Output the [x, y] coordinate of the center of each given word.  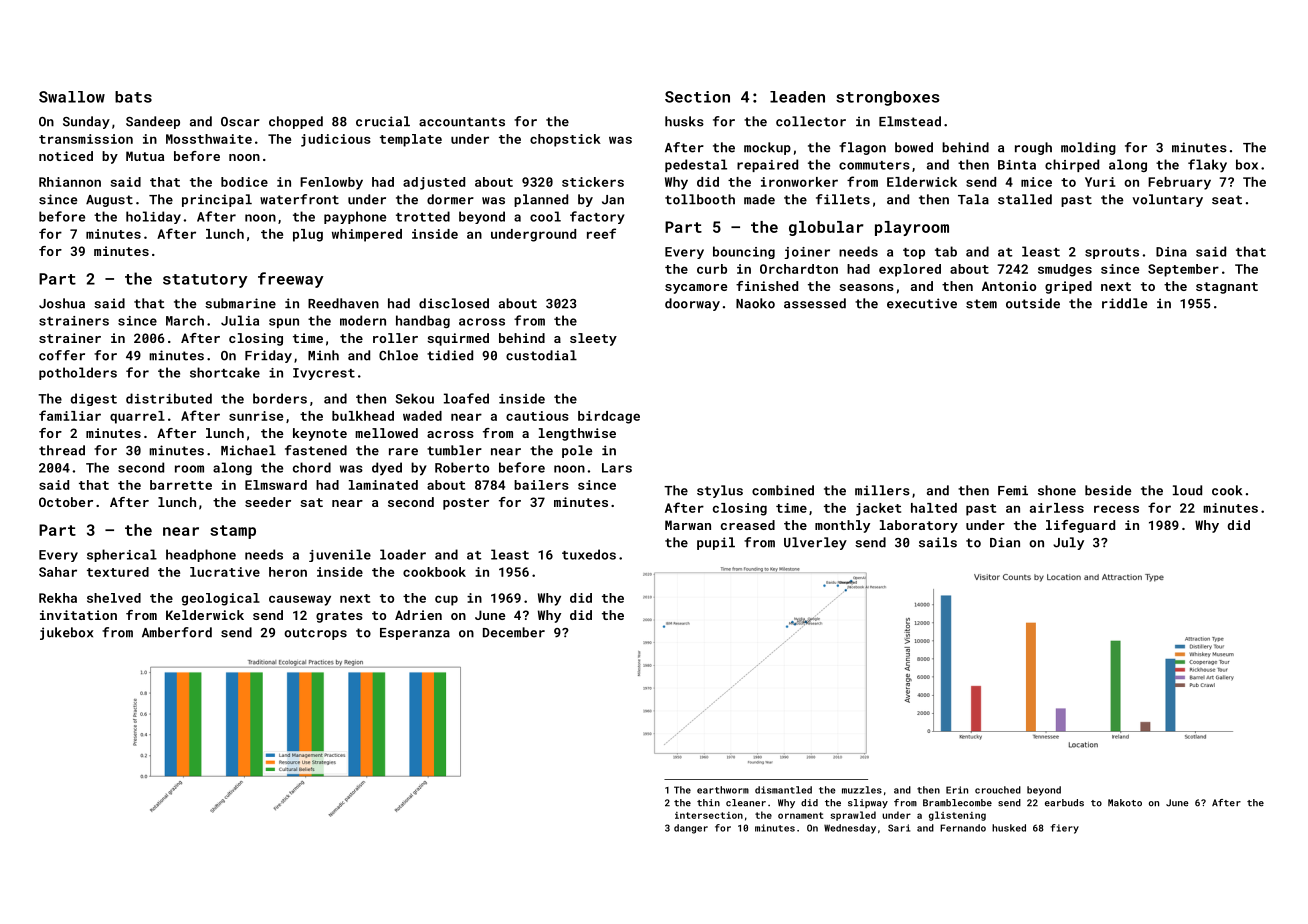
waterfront [299, 199]
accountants [462, 122]
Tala [973, 199]
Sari [899, 828]
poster [466, 504]
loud [1187, 490]
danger [691, 829]
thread [62, 450]
